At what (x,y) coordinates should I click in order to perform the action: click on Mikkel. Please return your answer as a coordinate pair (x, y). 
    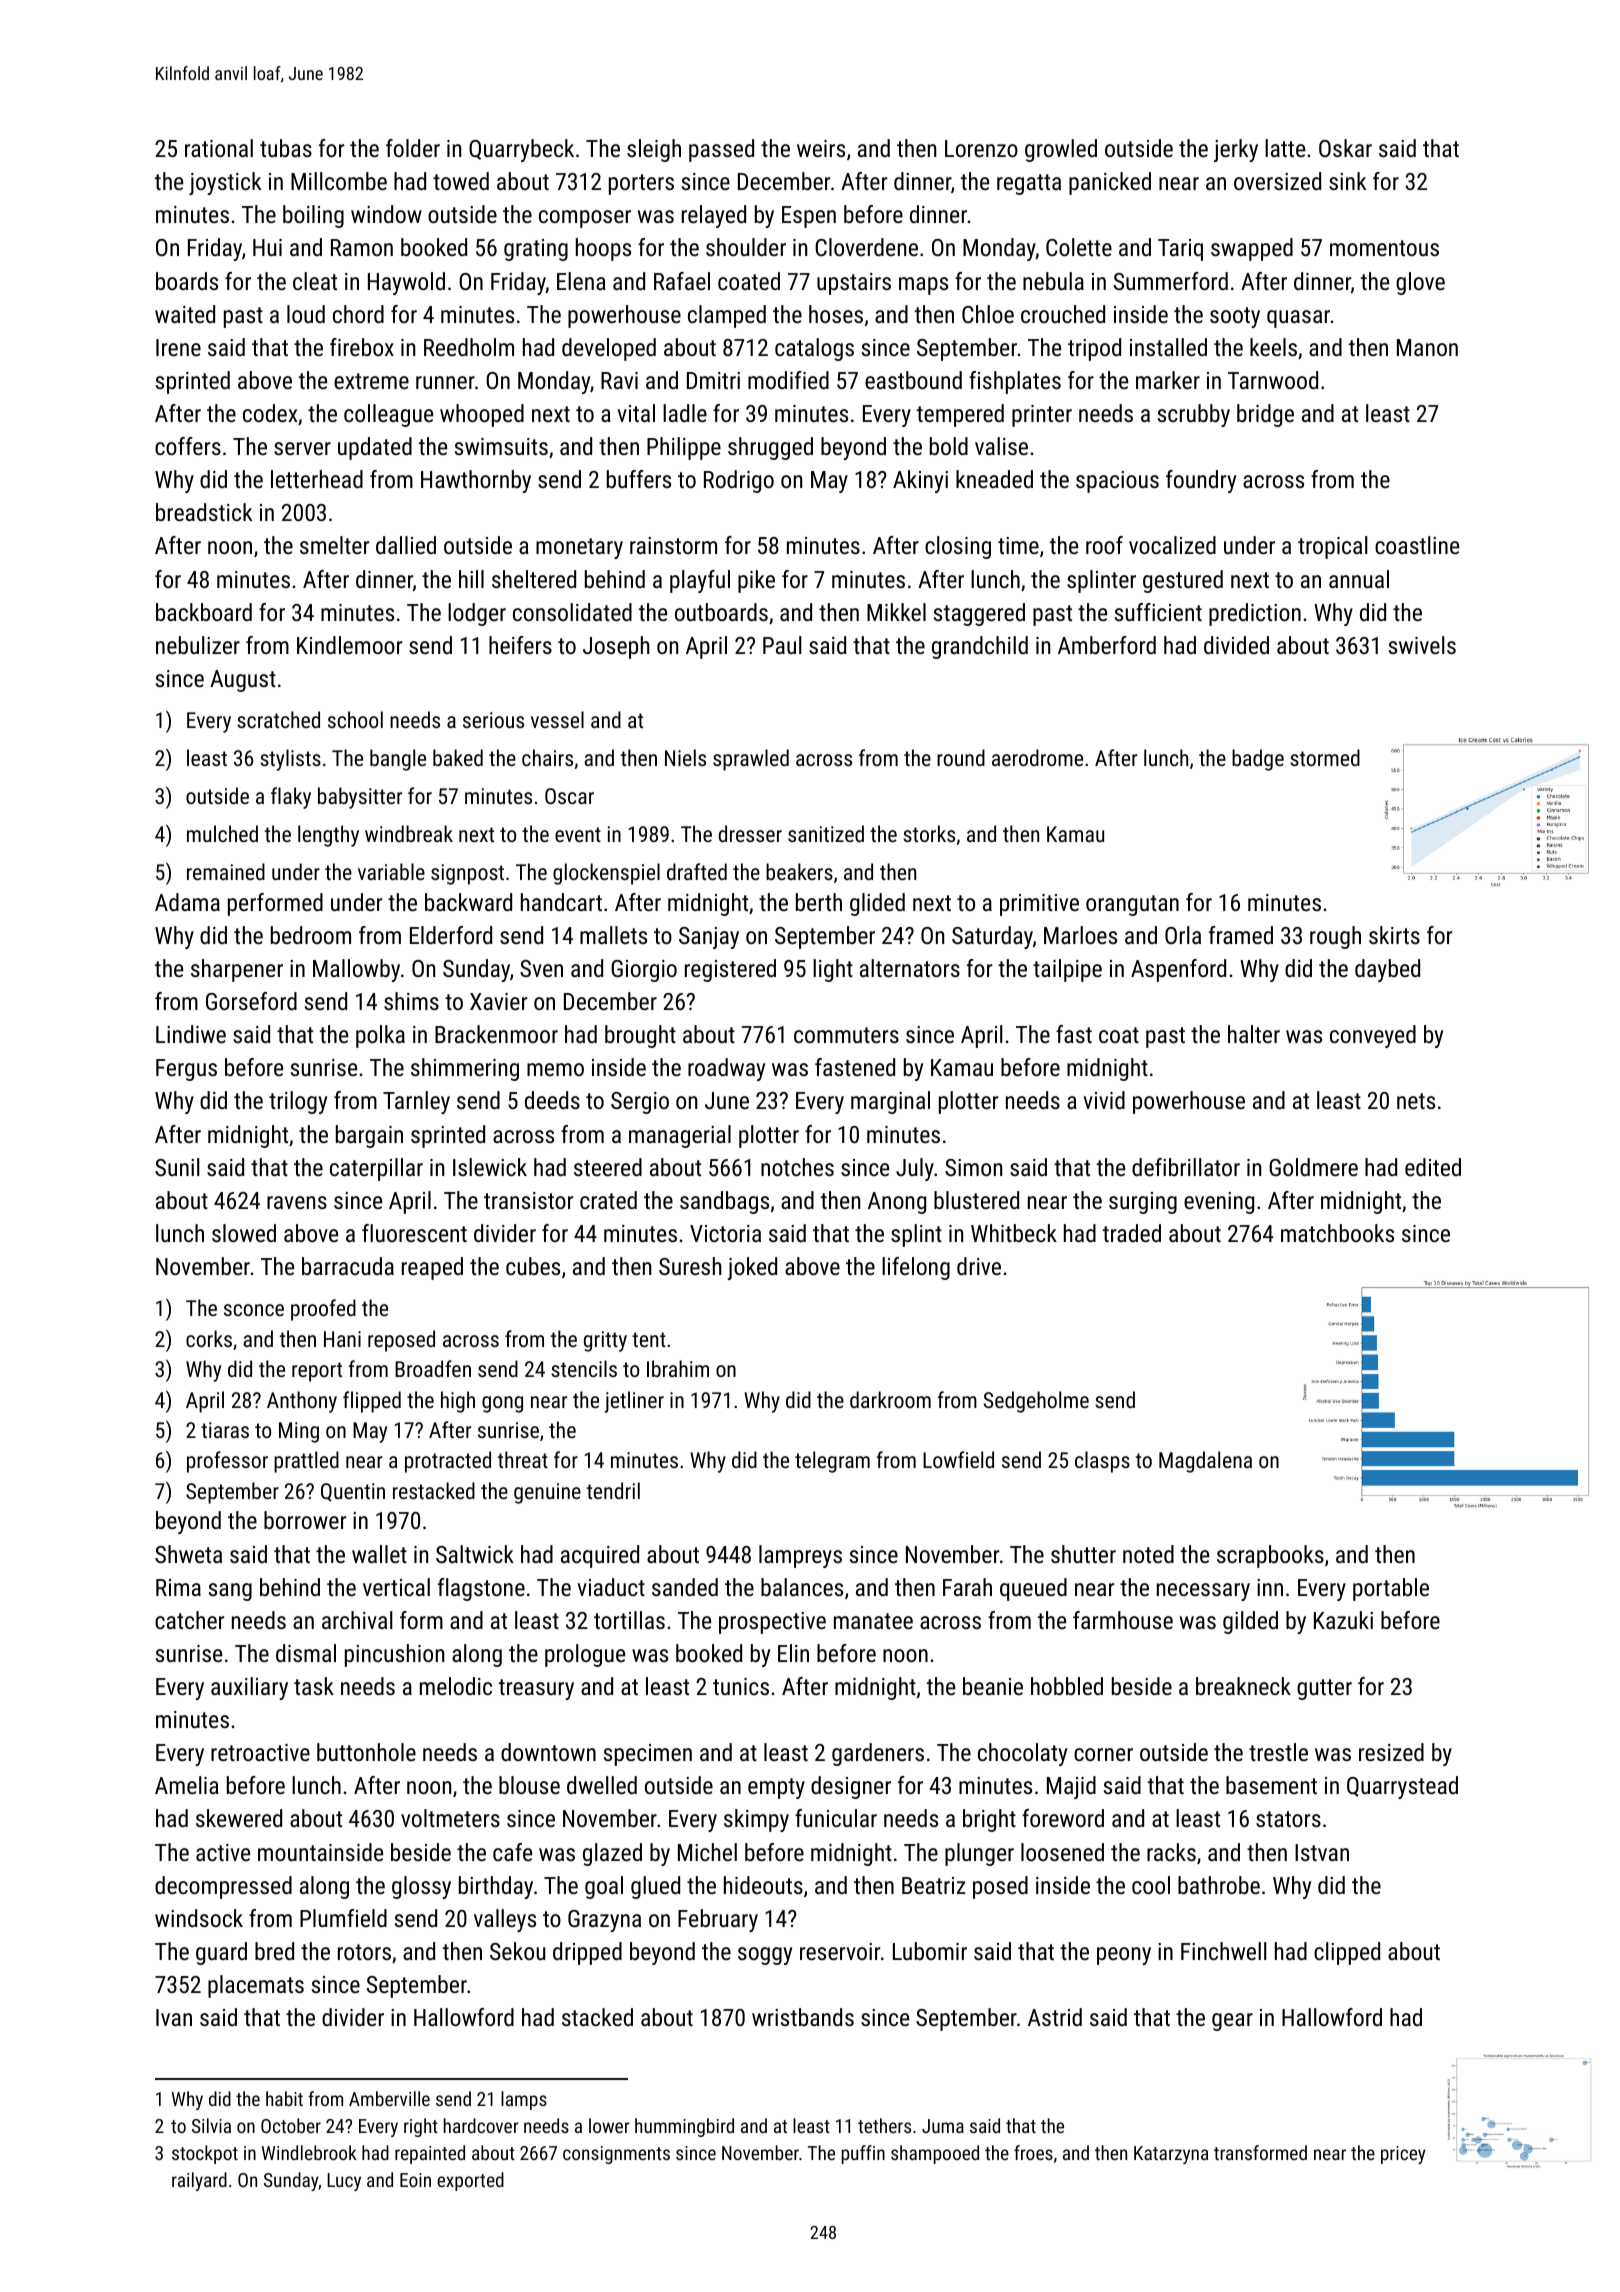
    Looking at the image, I should click on (896, 612).
